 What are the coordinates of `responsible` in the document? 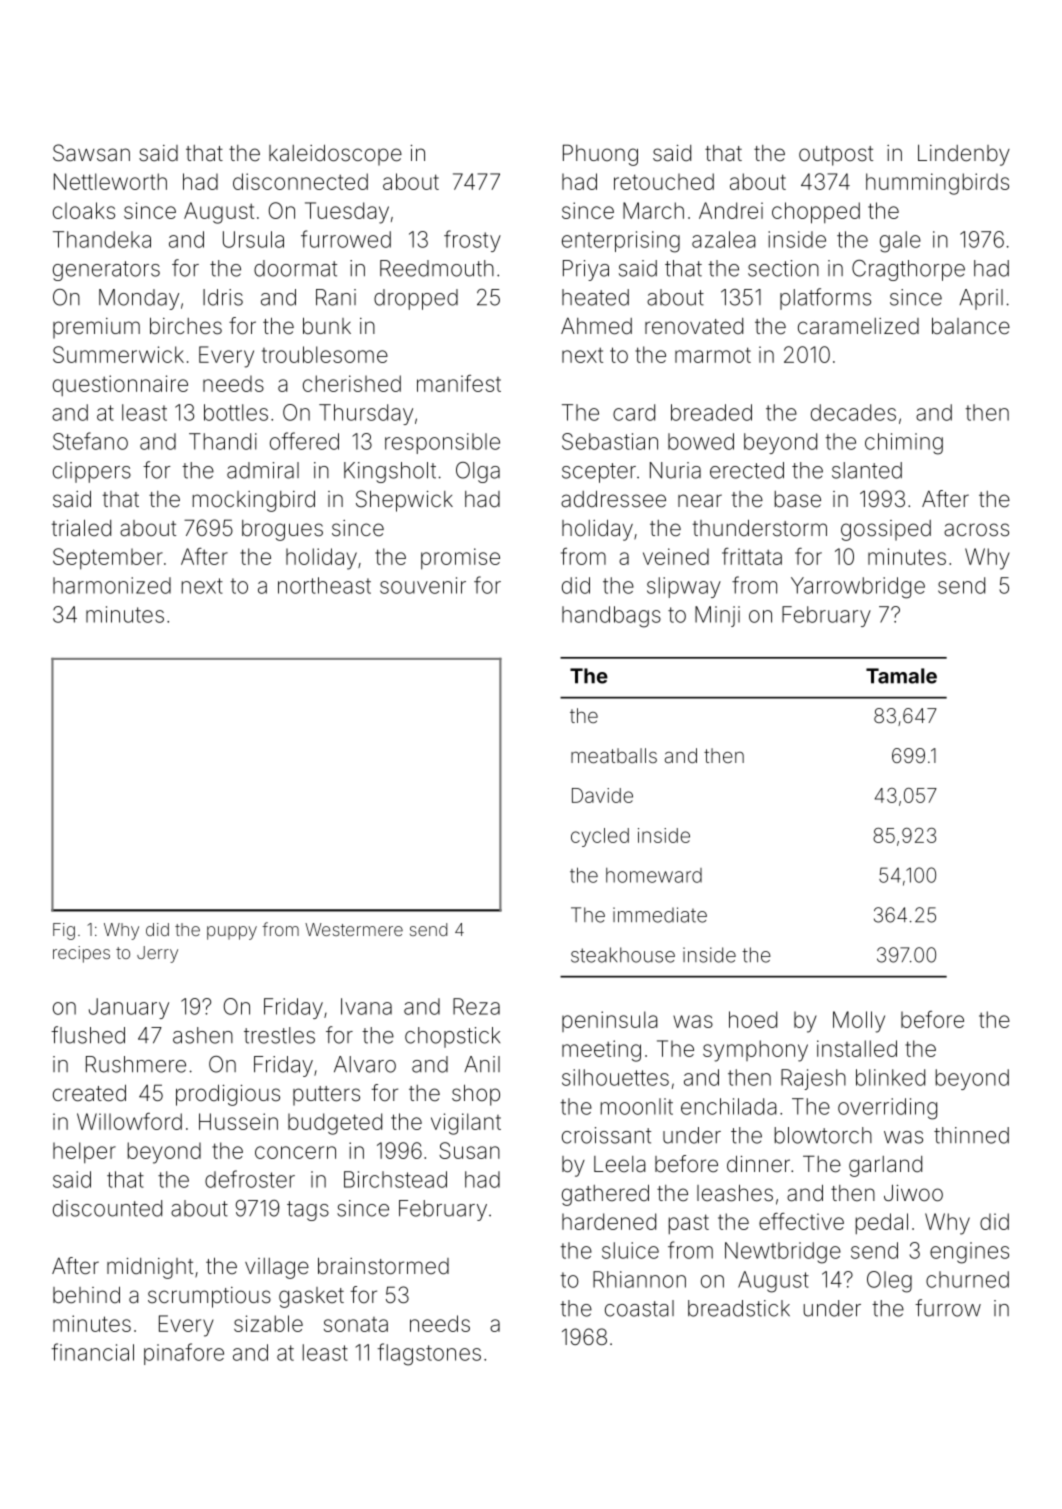 It's located at (442, 443).
